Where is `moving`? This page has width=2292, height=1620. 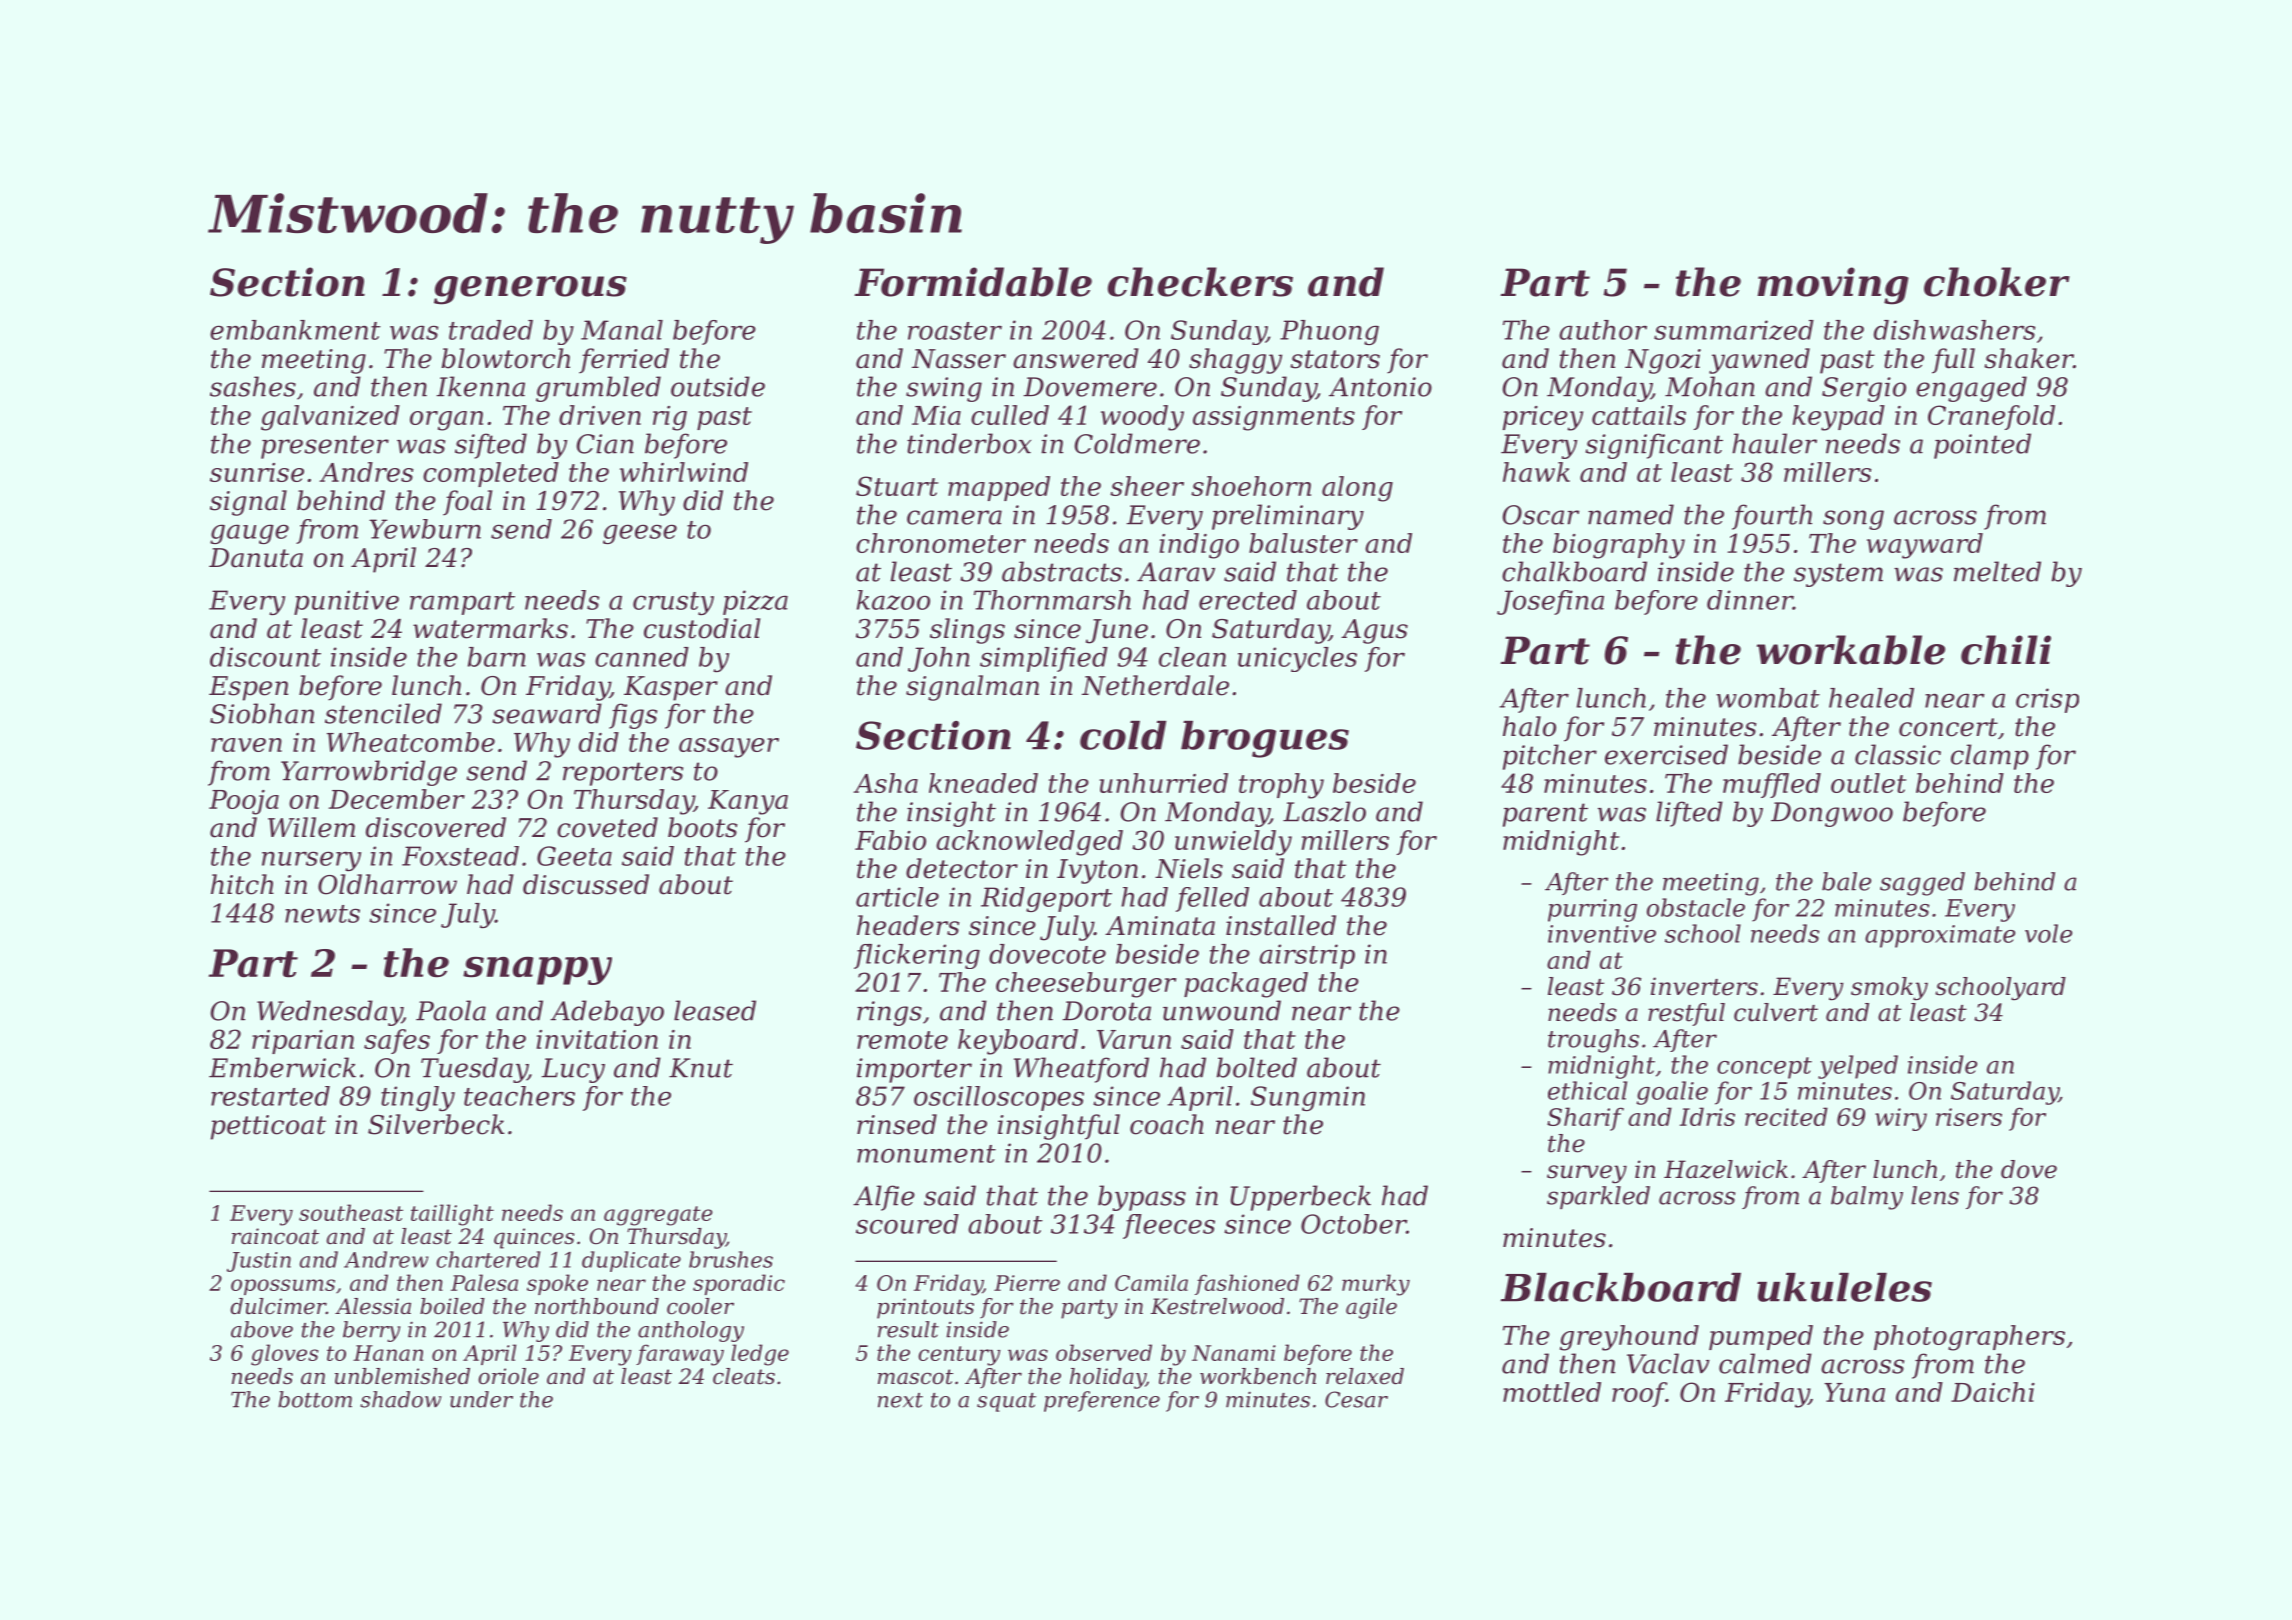 moving is located at coordinates (1833, 286).
